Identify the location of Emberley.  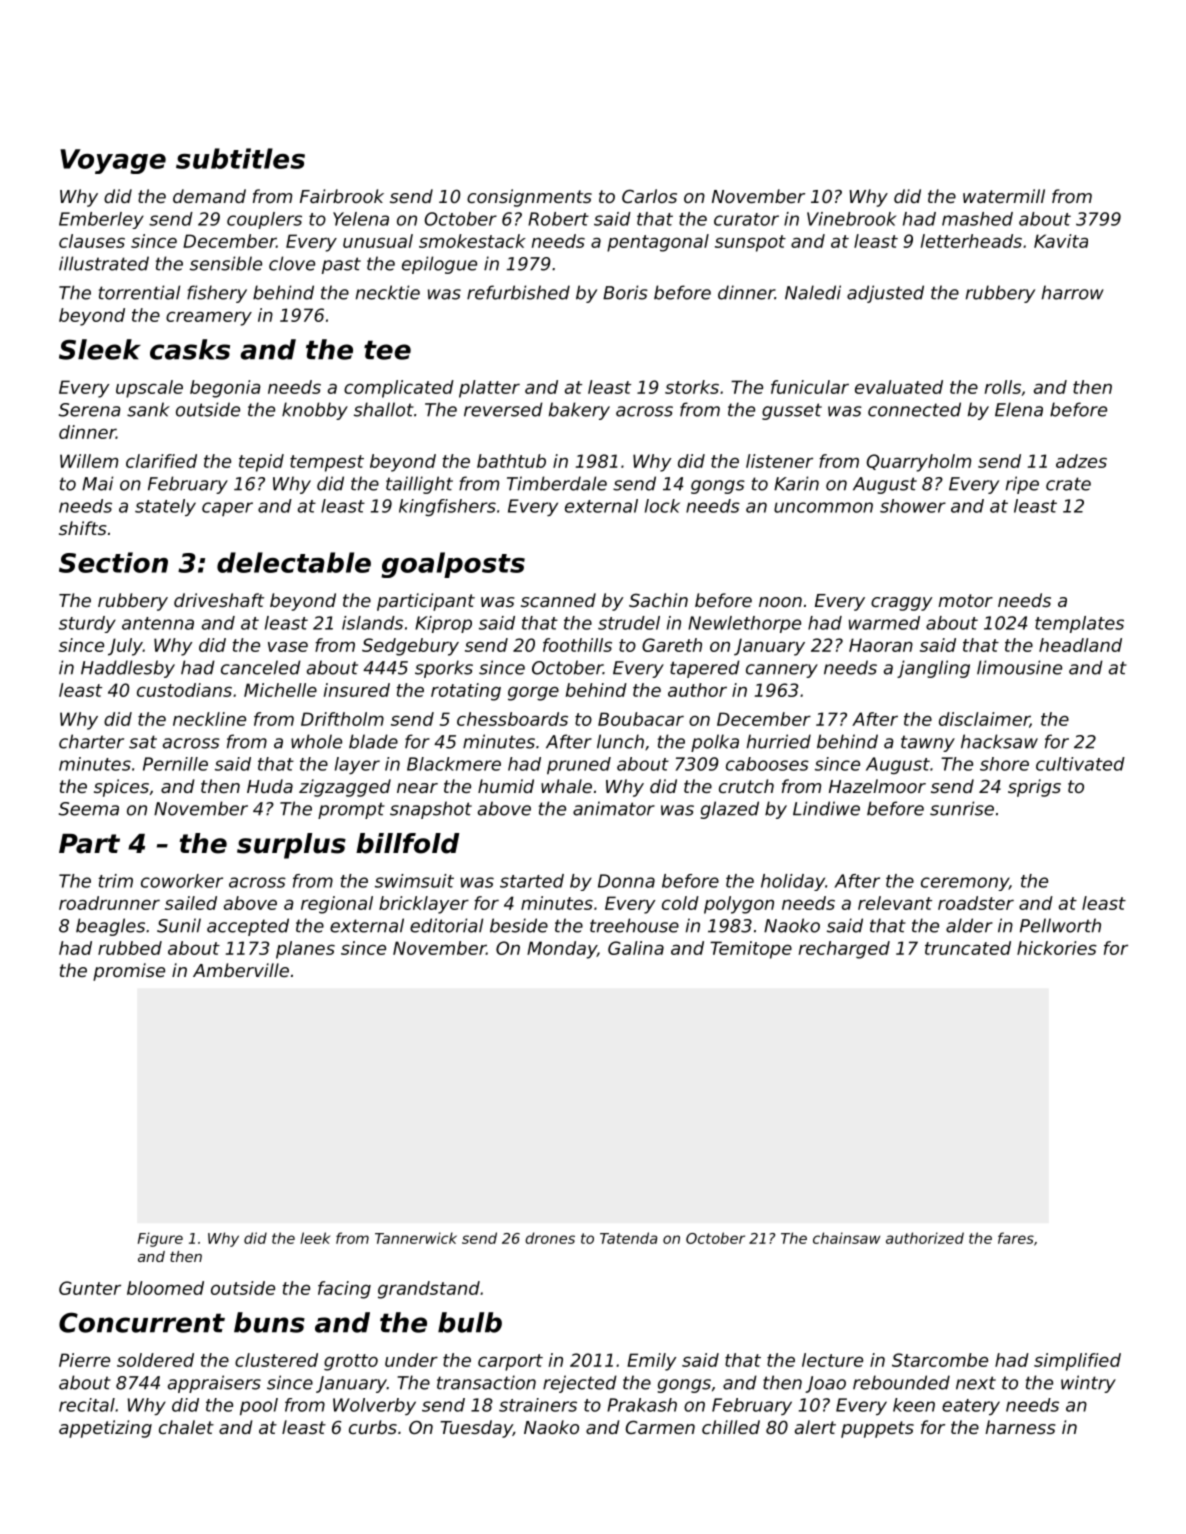
(101, 220).
